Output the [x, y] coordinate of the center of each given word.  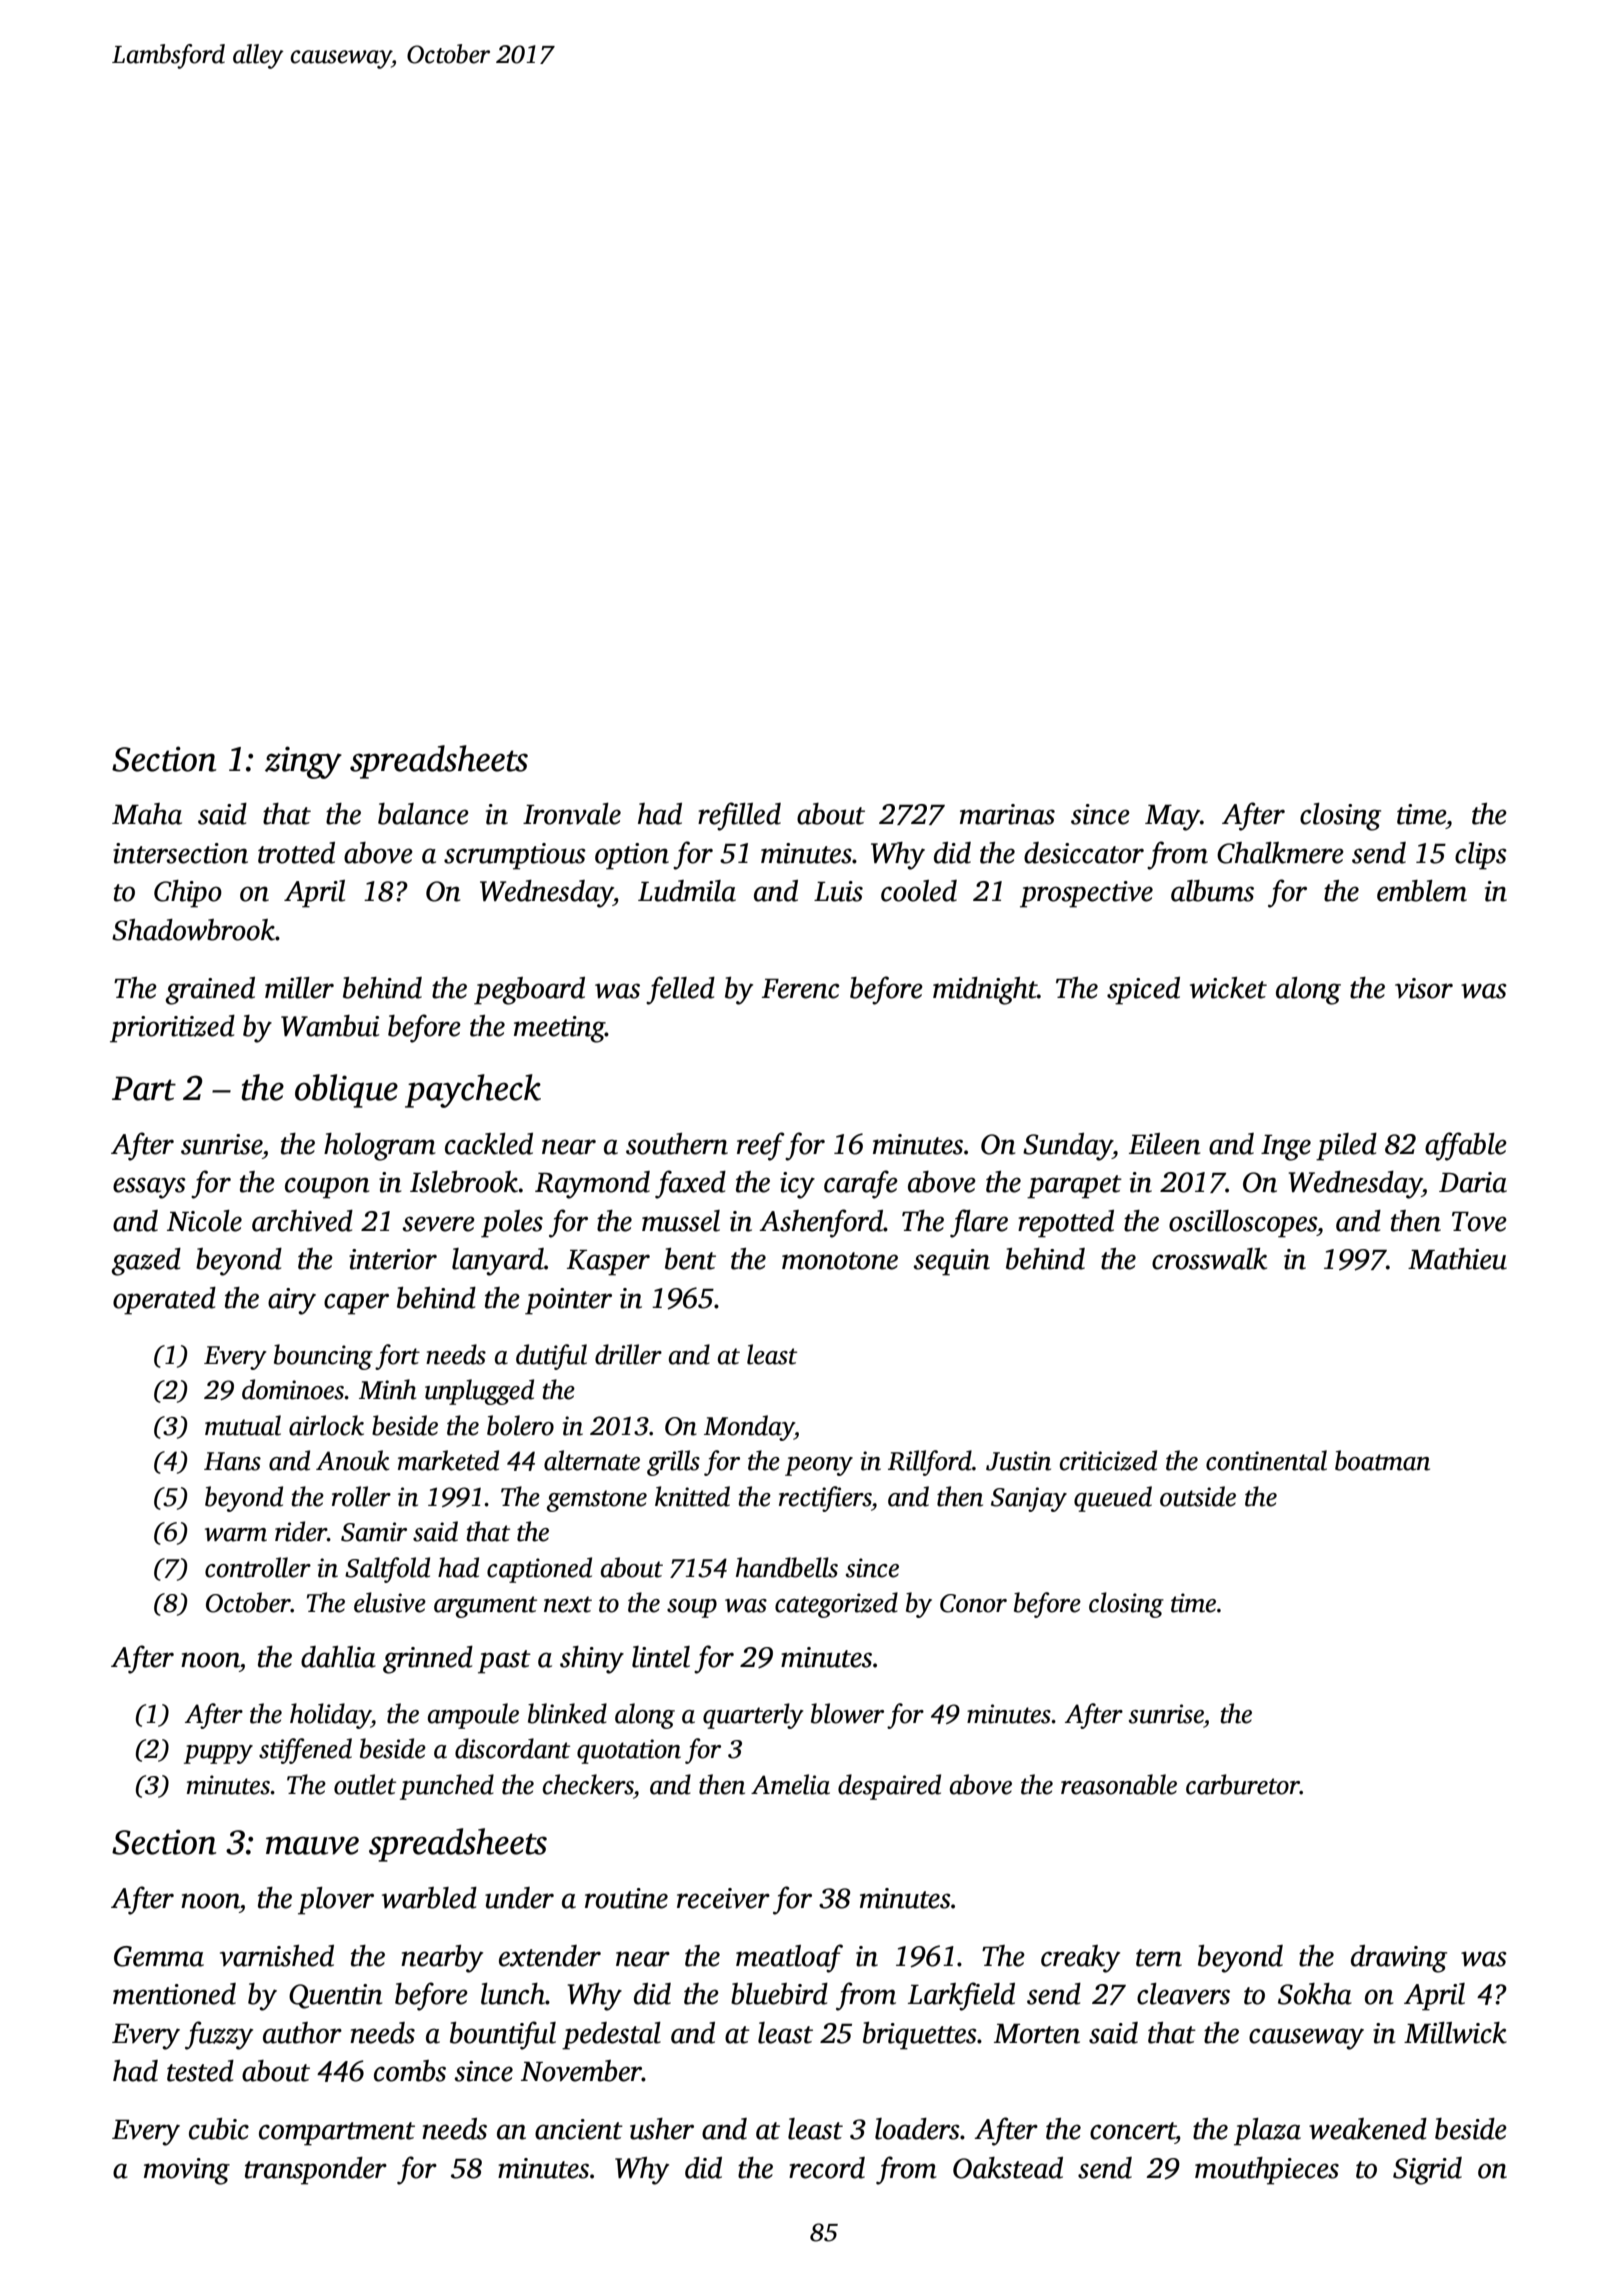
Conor [973, 1603]
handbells [787, 1567]
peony [819, 1466]
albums [1212, 891]
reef [761, 1146]
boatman [1382, 1460]
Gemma [159, 1956]
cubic [219, 2129]
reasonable [1119, 1784]
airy [292, 1301]
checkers [588, 1784]
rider [301, 1531]
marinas [1007, 814]
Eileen [1164, 1144]
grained [210, 991]
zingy [303, 762]
